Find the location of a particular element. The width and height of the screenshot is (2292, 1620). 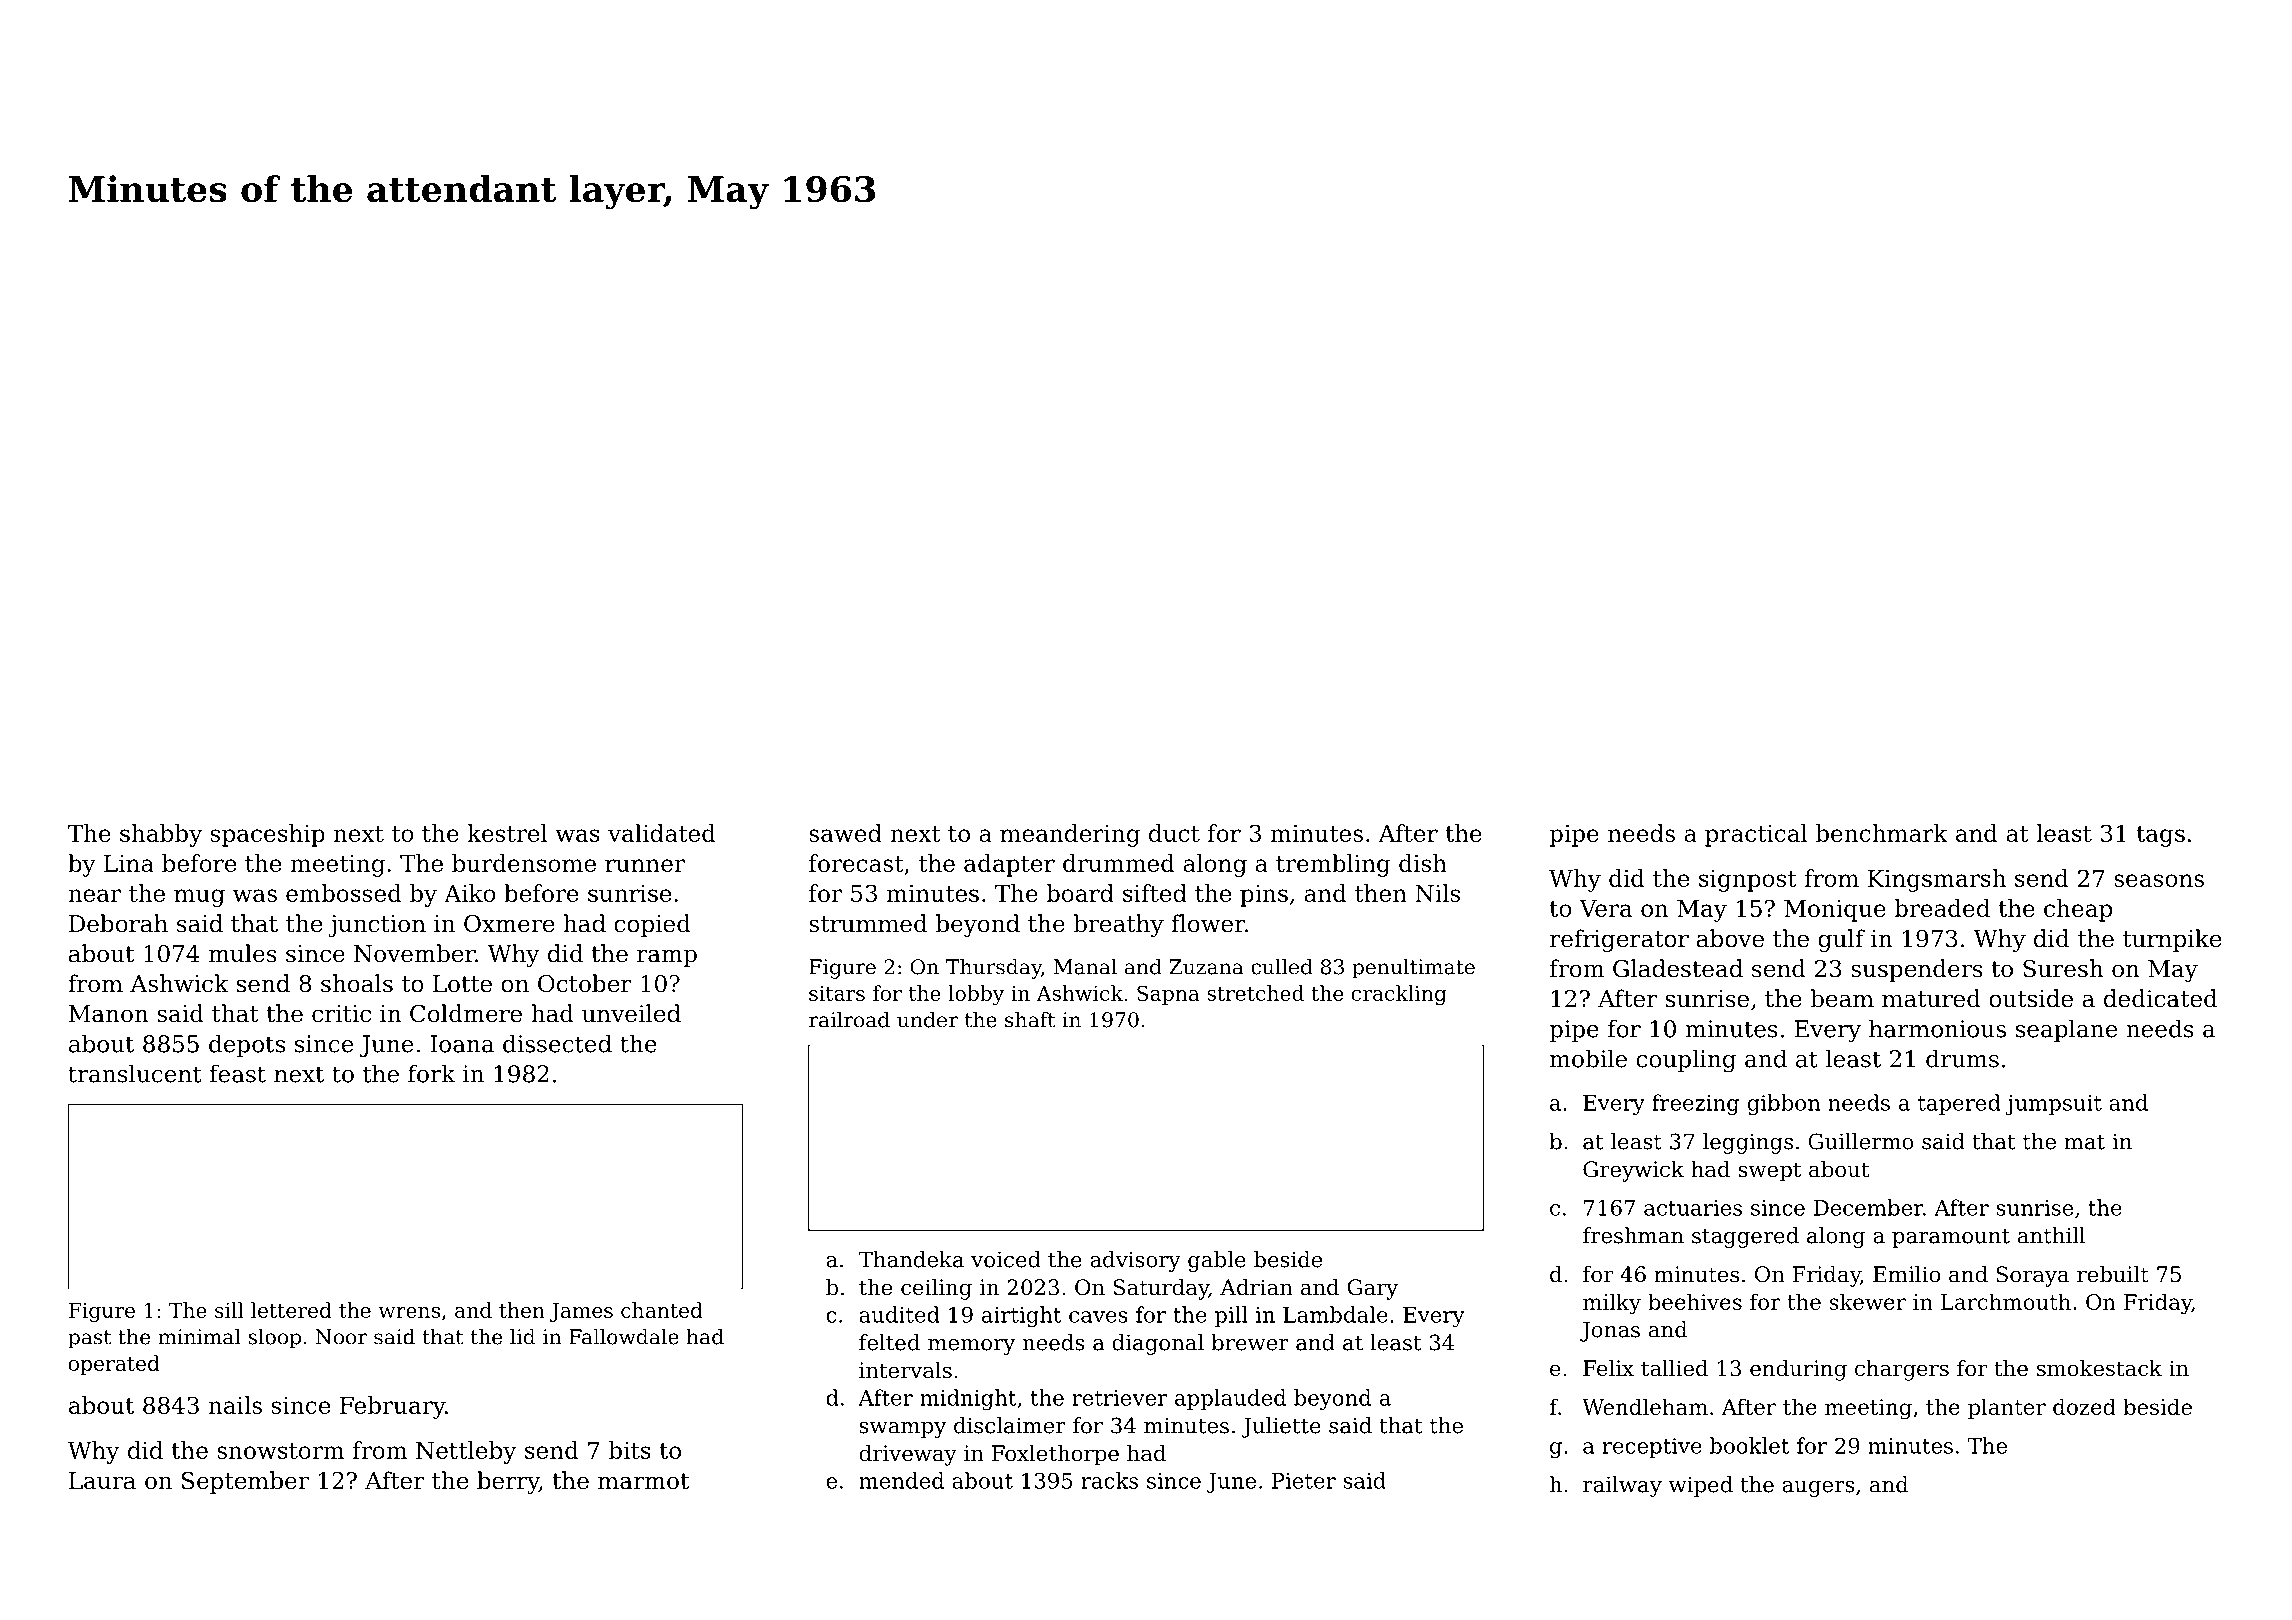

kestrel is located at coordinates (507, 833).
